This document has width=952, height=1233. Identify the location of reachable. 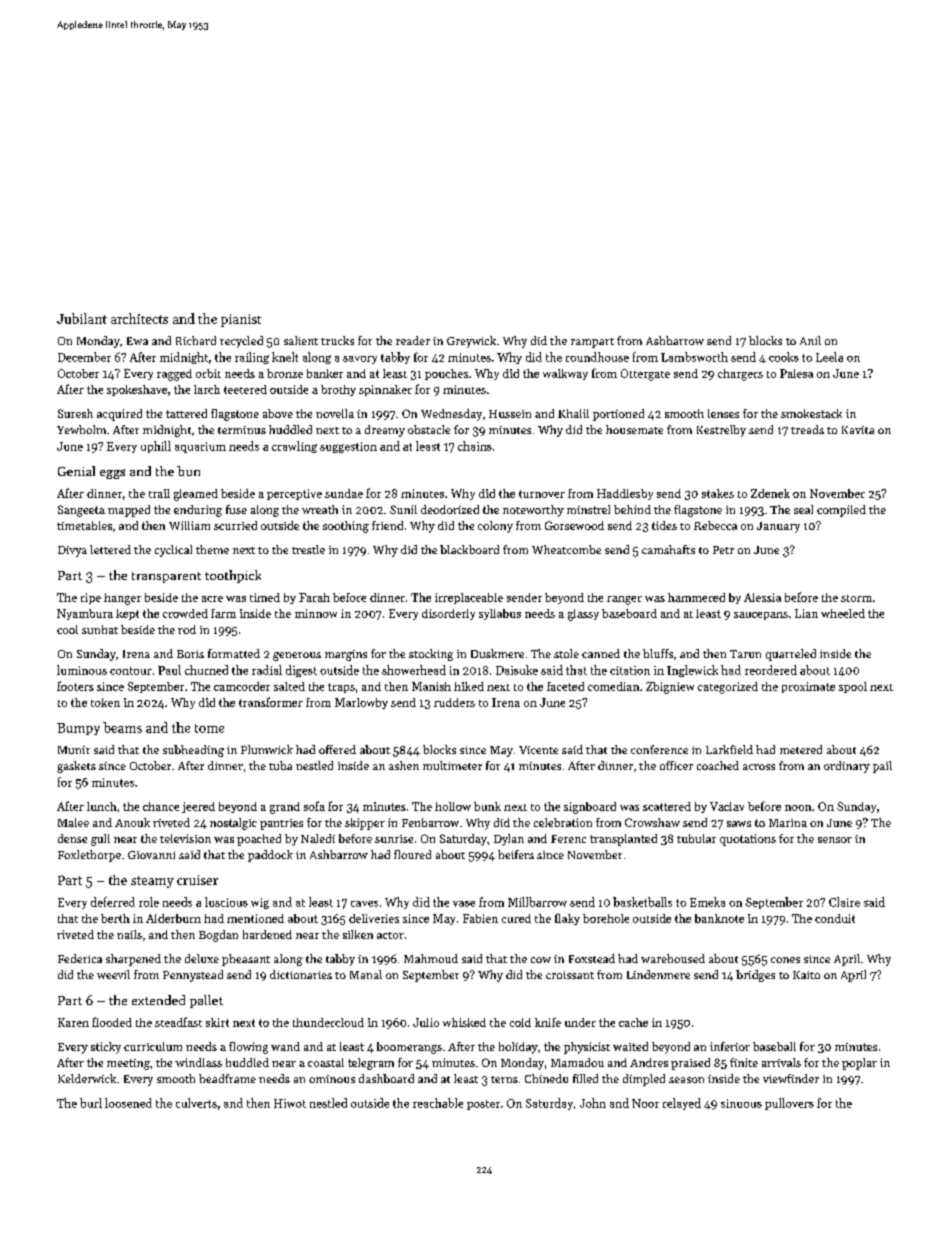
(438, 1103).
